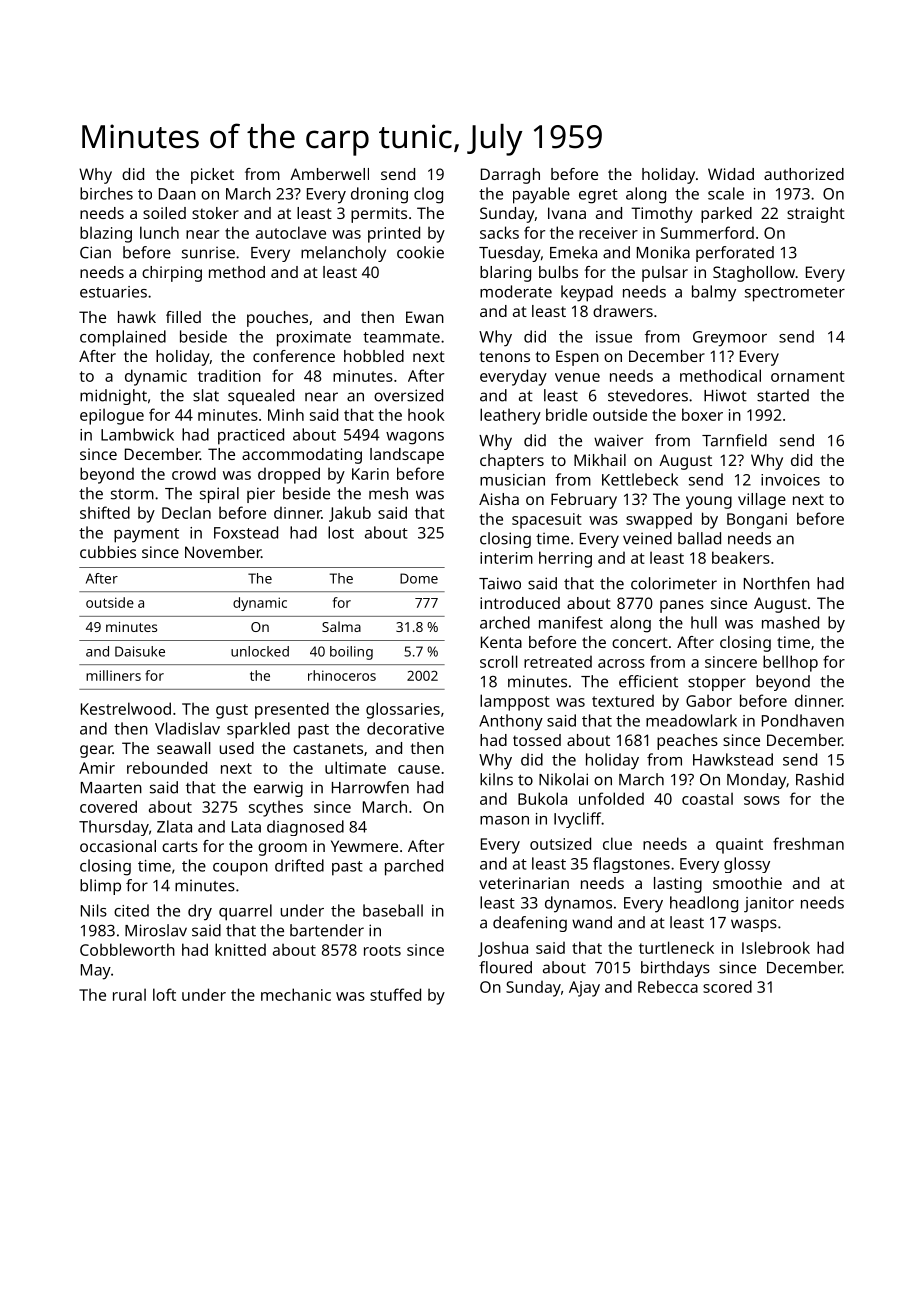 The width and height of the image is (924, 1308). Describe the element at coordinates (129, 994) in the image. I see `rural` at that location.
